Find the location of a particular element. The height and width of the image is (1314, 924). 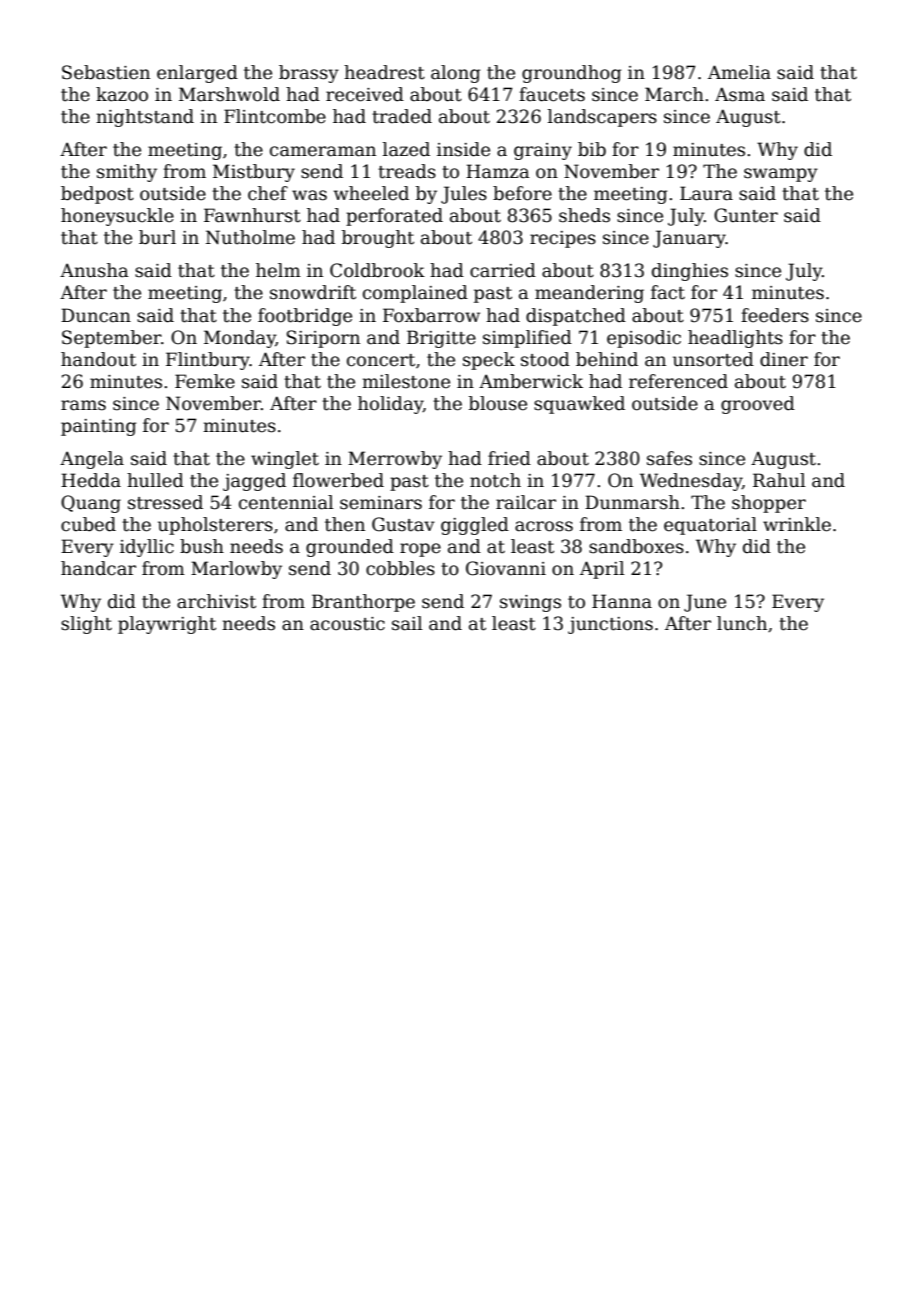

feeders is located at coordinates (775, 315).
